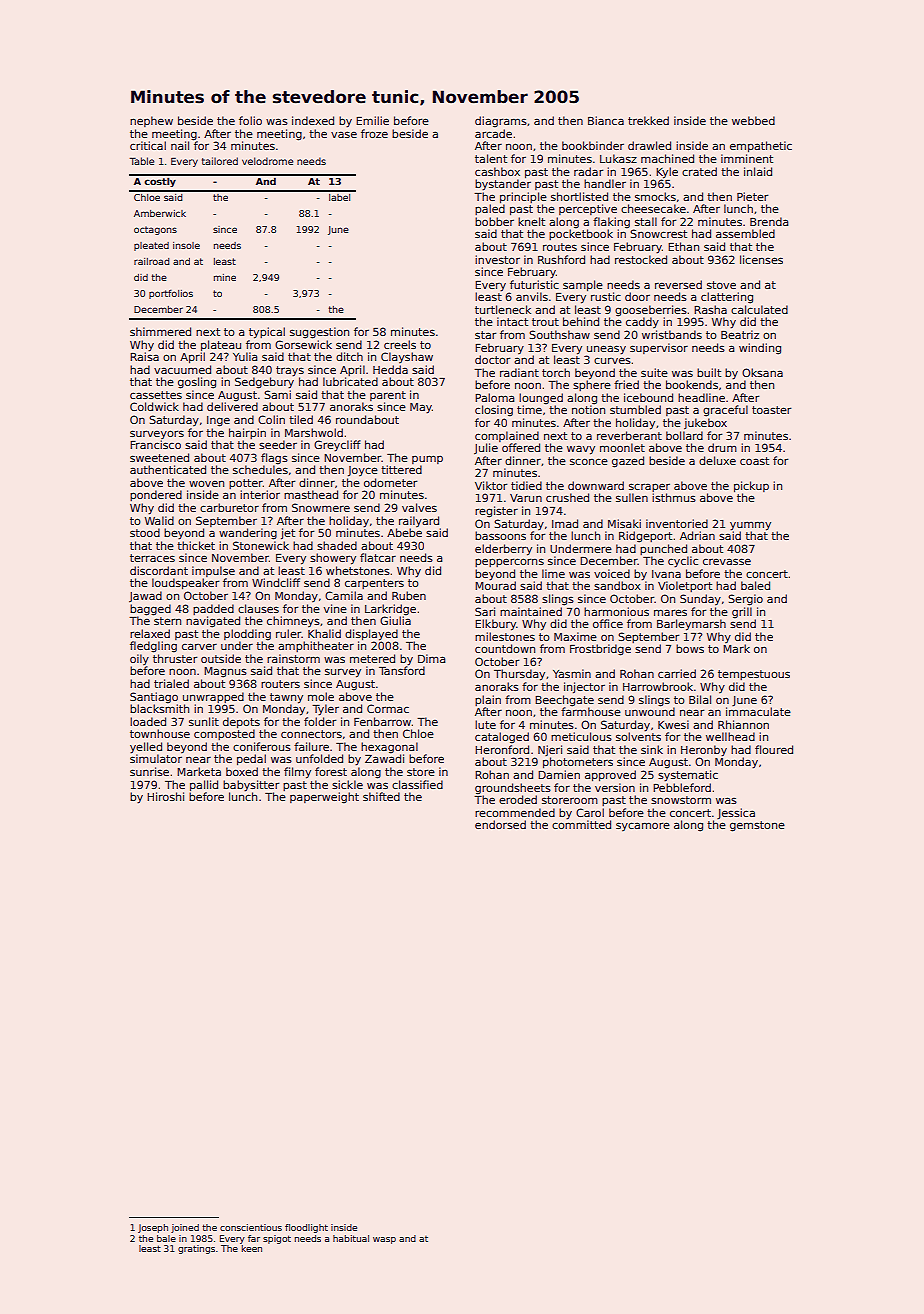  Describe the element at coordinates (684, 435) in the screenshot. I see `bollard` at that location.
